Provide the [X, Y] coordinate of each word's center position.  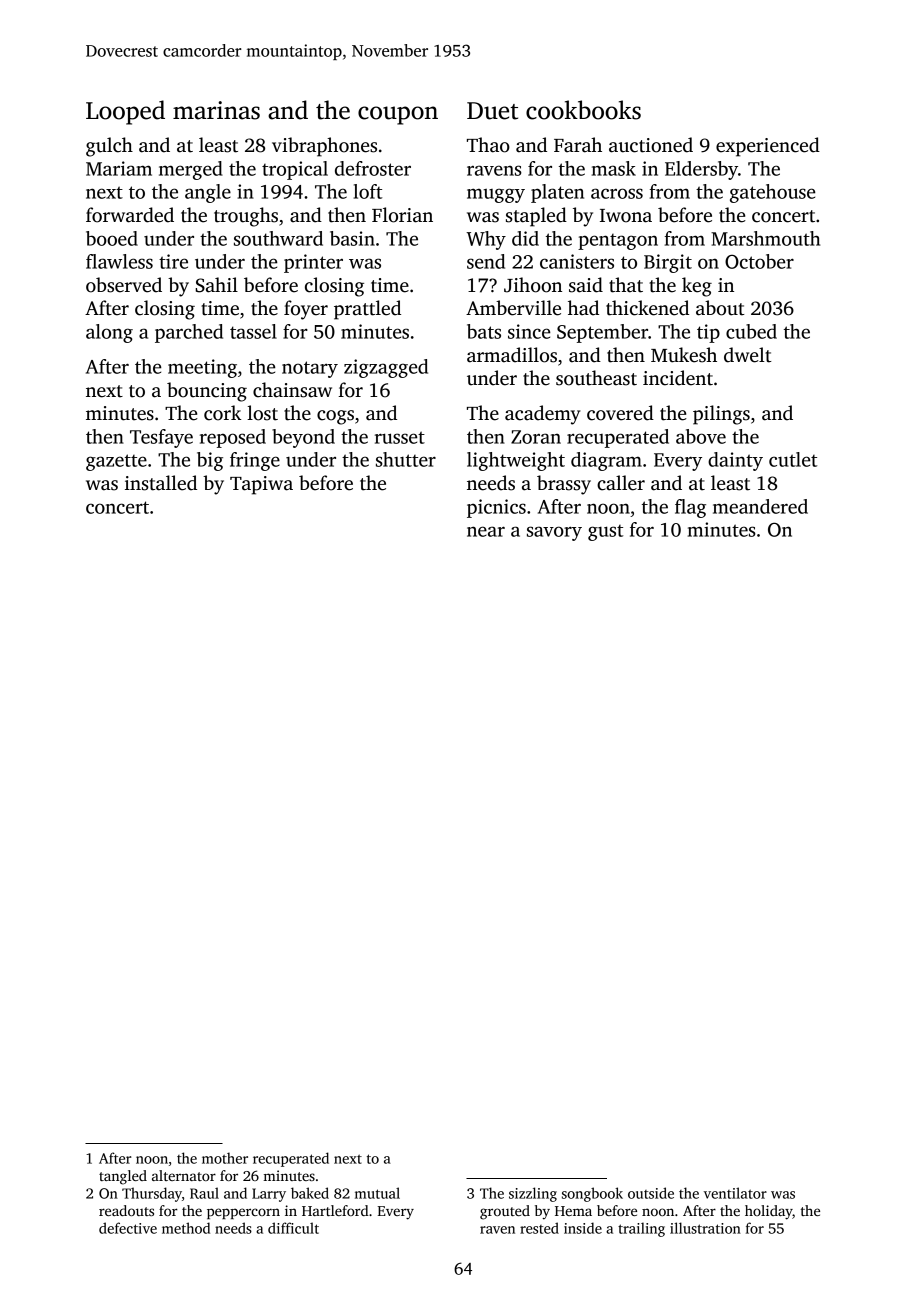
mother [225, 1158]
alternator [184, 1175]
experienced [768, 147]
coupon [398, 115]
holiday [769, 1212]
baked [310, 1193]
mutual [377, 1193]
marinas [216, 110]
